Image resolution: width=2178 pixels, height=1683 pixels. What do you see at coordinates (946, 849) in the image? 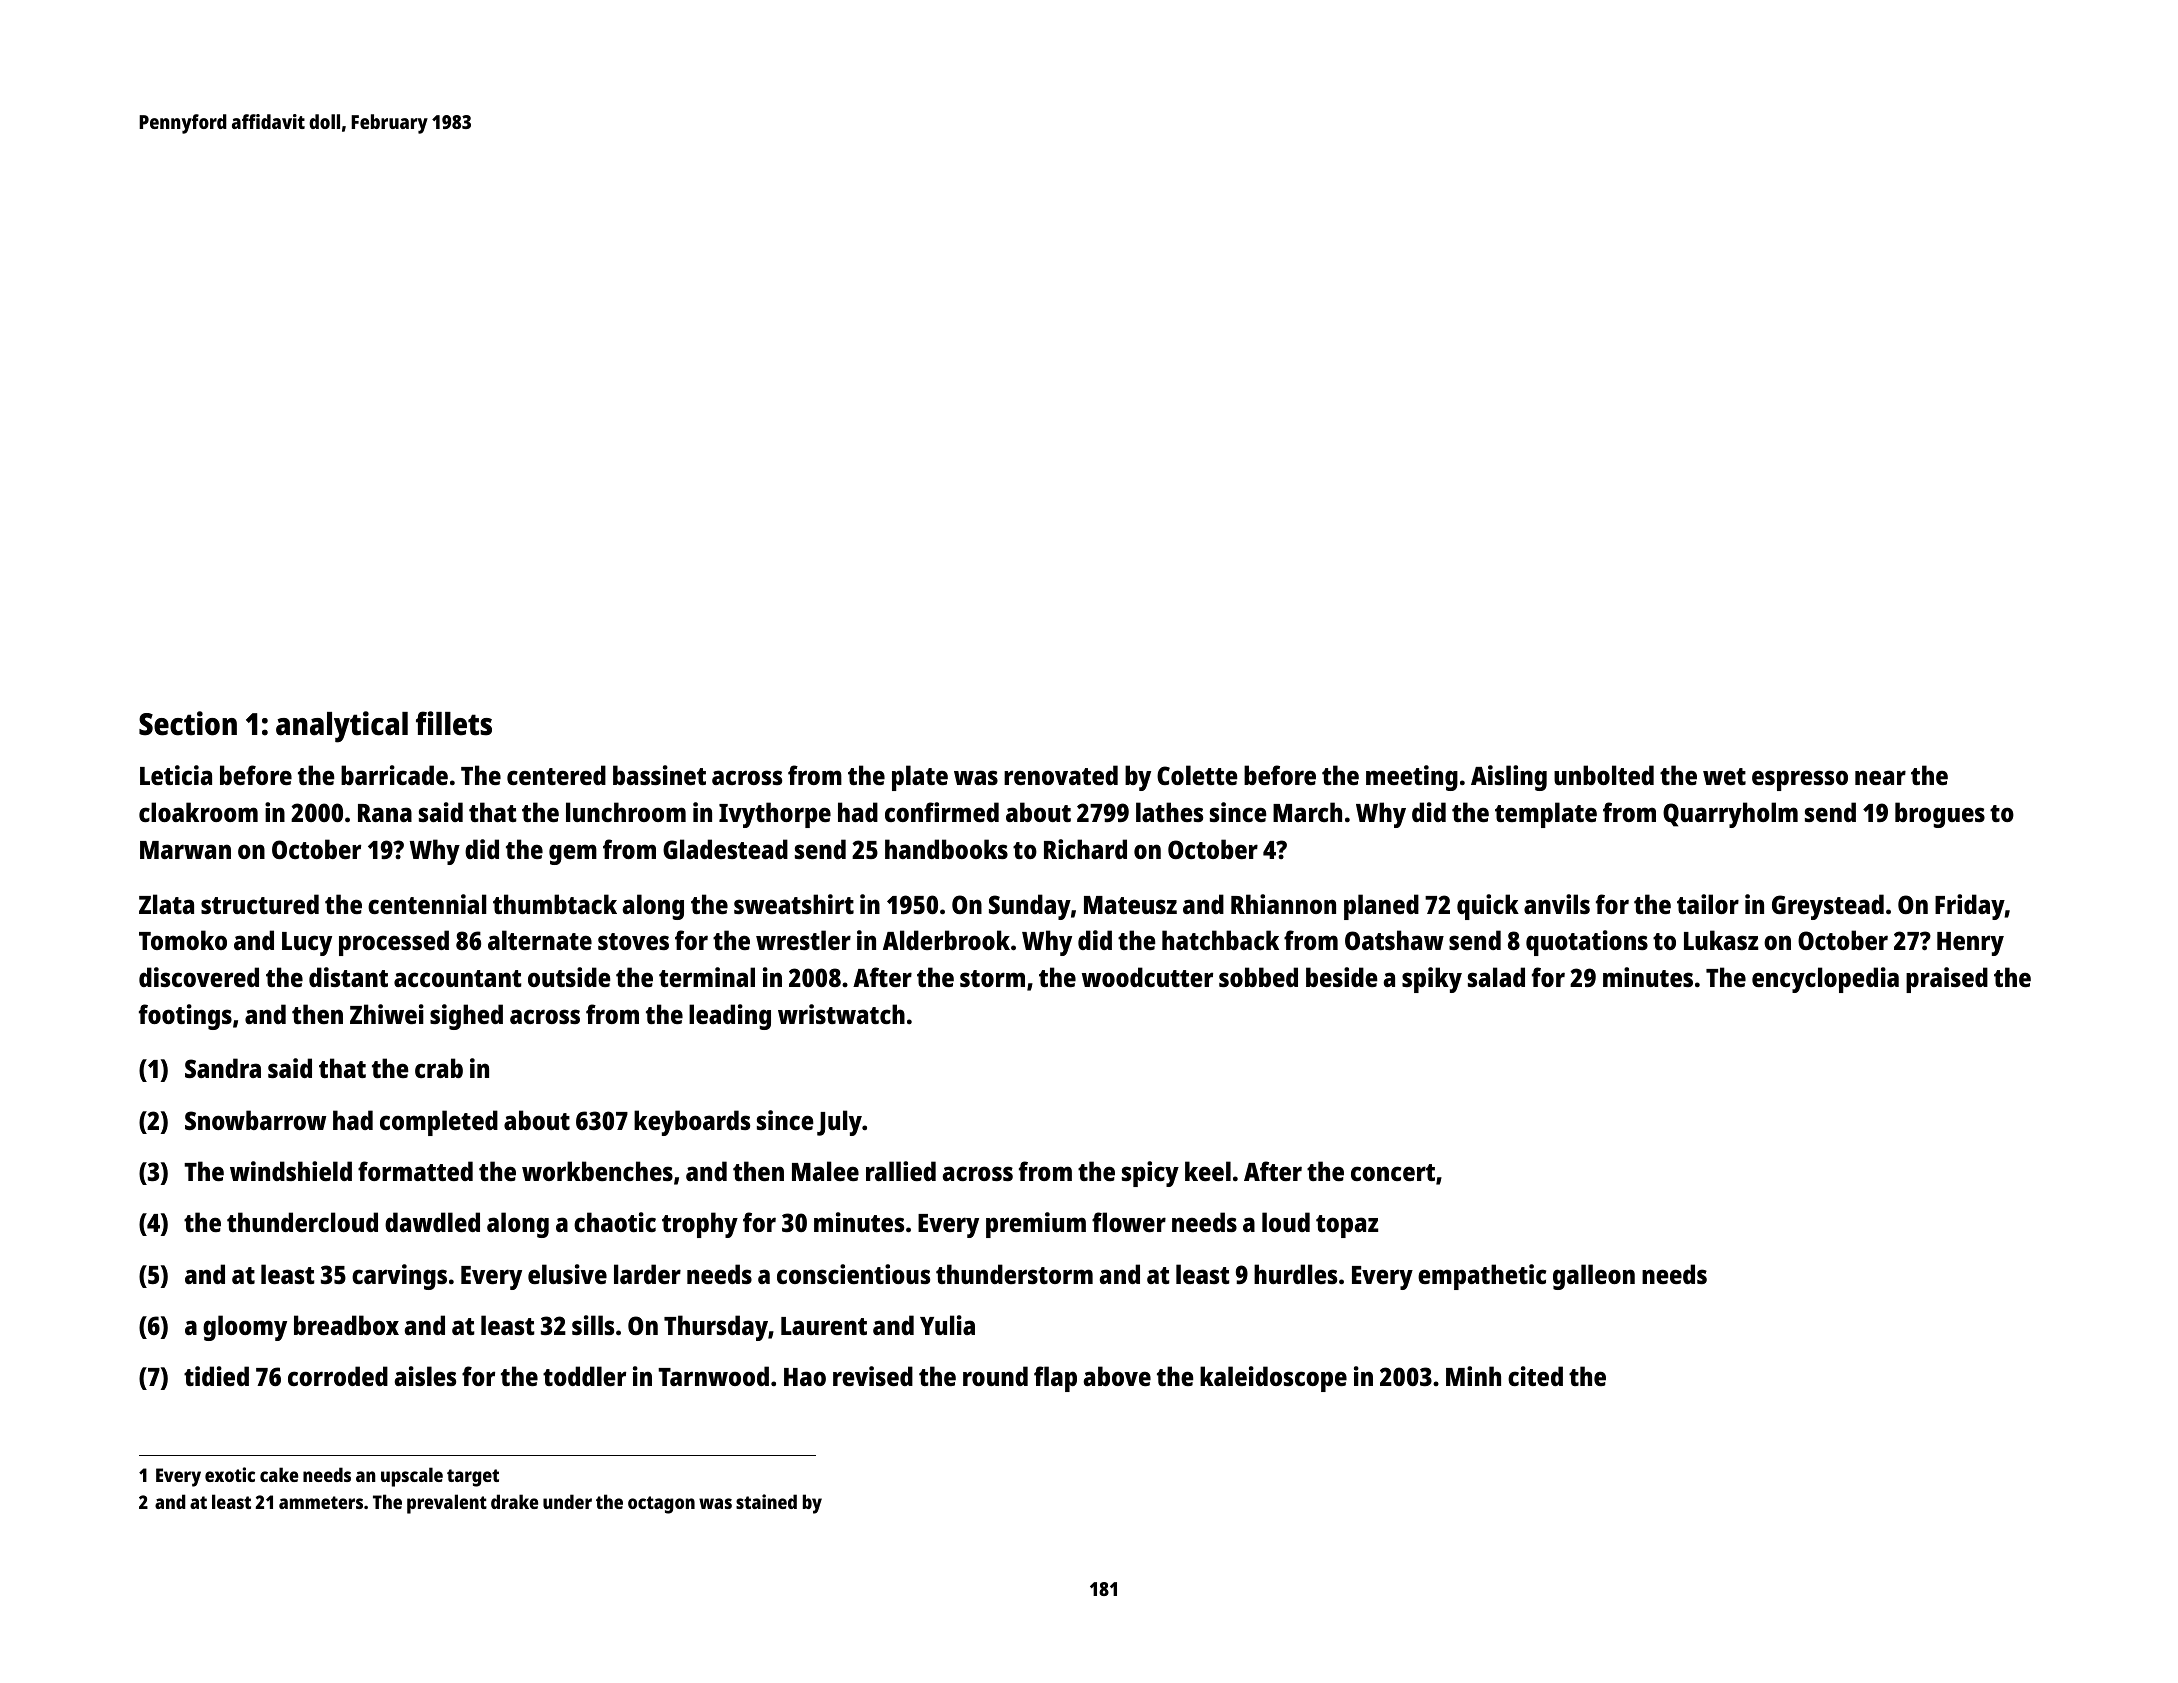
I see `handbooks` at bounding box center [946, 849].
